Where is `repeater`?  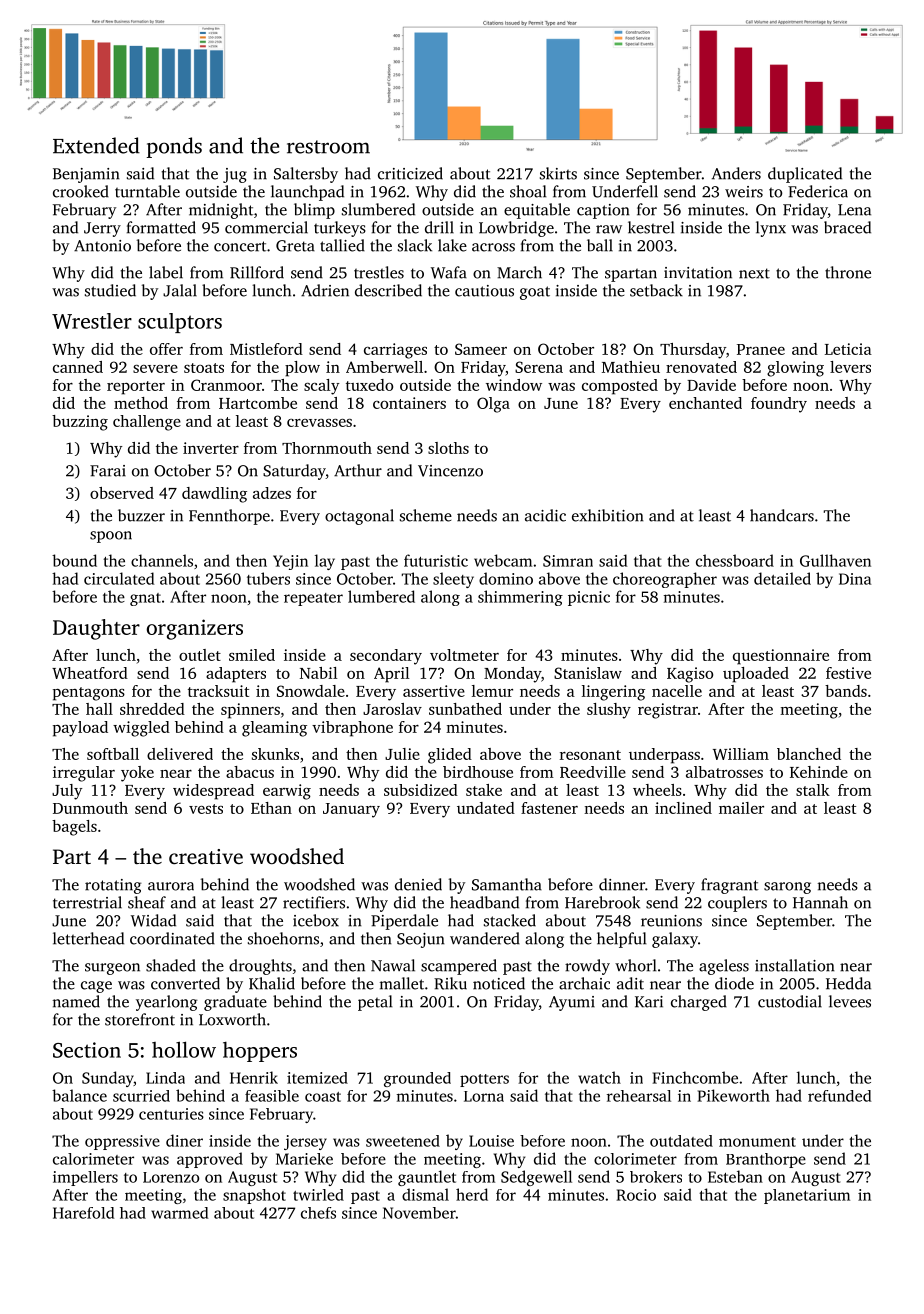
repeater is located at coordinates (313, 599).
